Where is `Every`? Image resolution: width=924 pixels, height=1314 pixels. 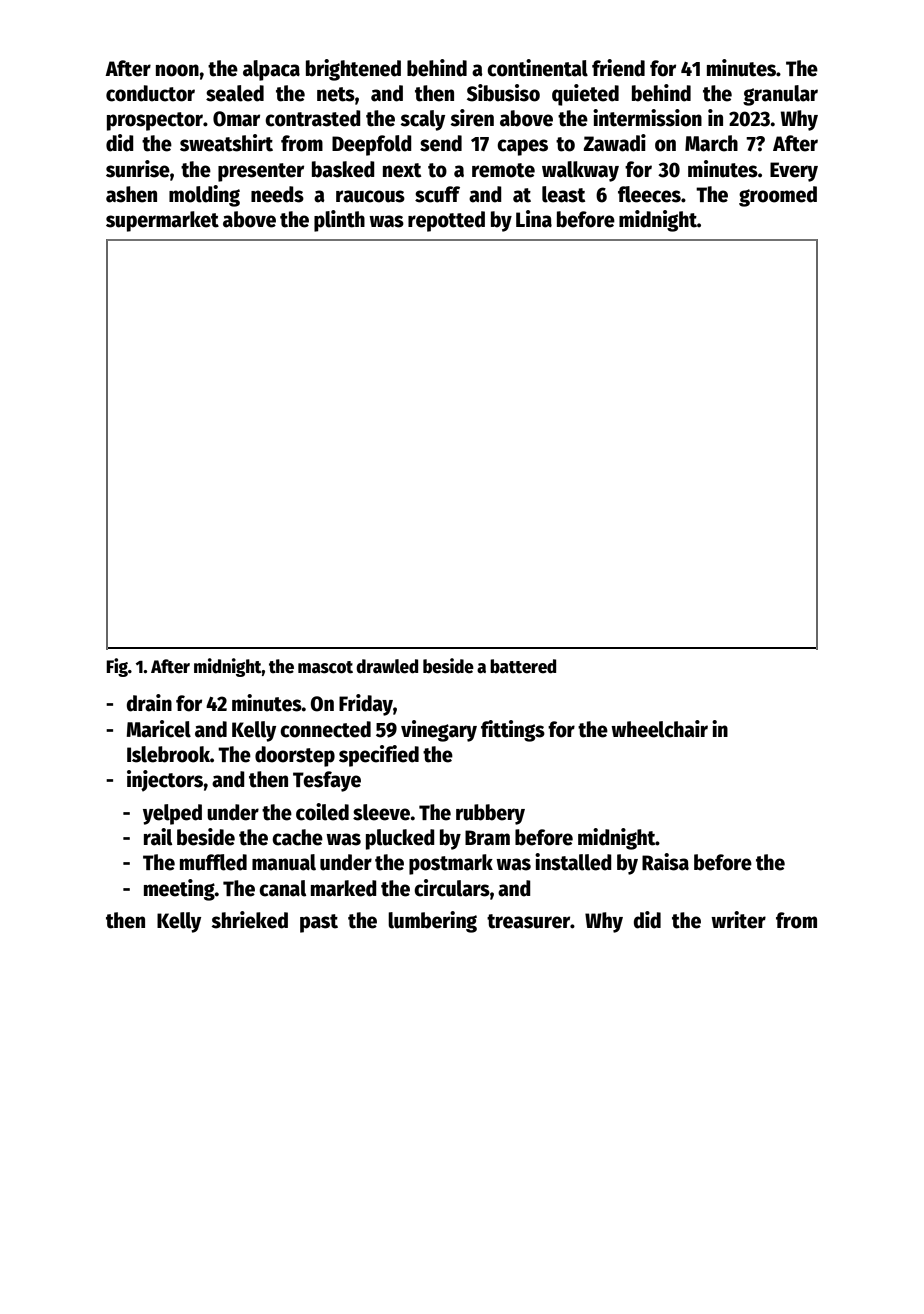
Every is located at coordinates (794, 172).
